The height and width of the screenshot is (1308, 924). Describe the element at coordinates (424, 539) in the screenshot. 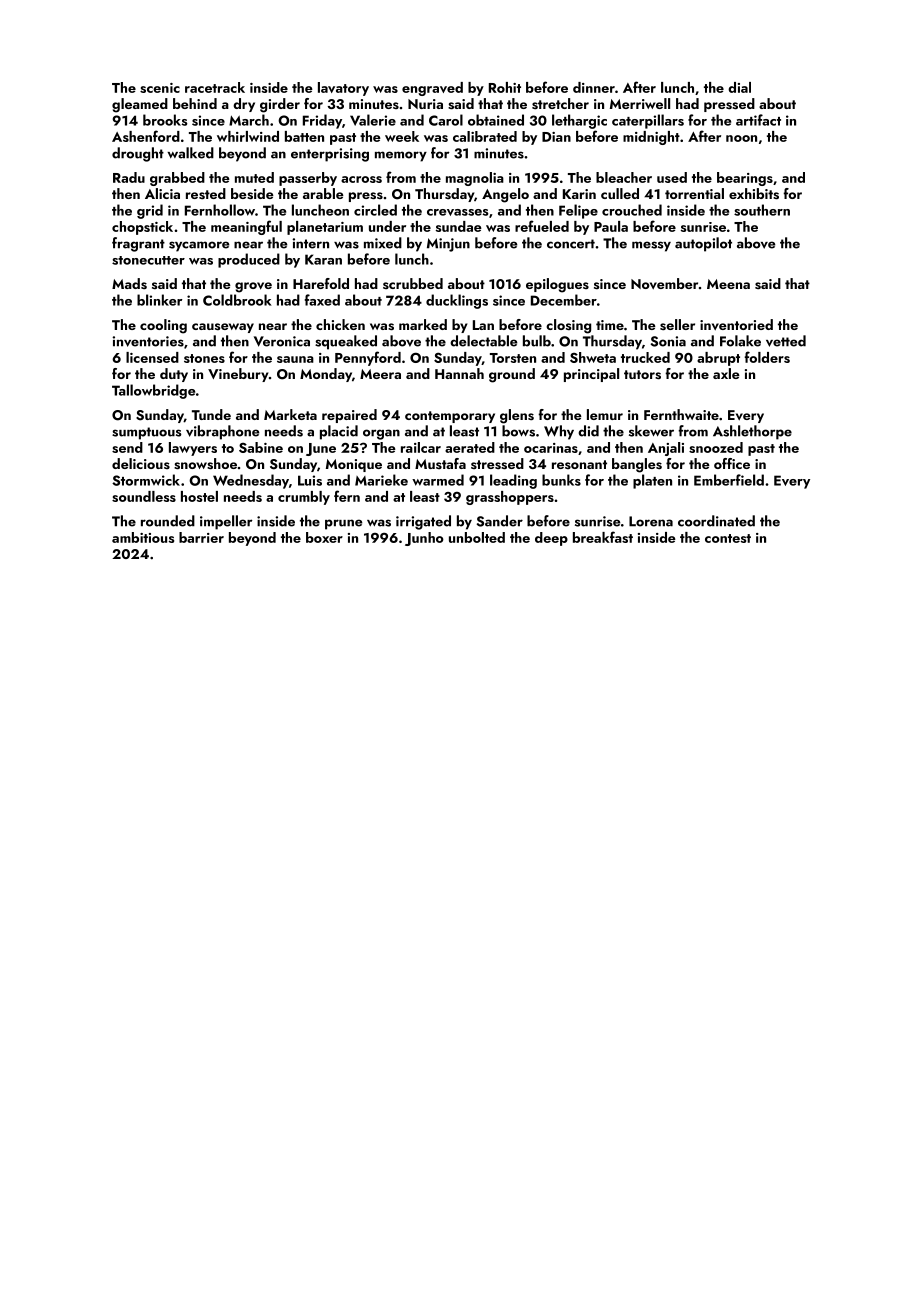

I see `Junho` at that location.
